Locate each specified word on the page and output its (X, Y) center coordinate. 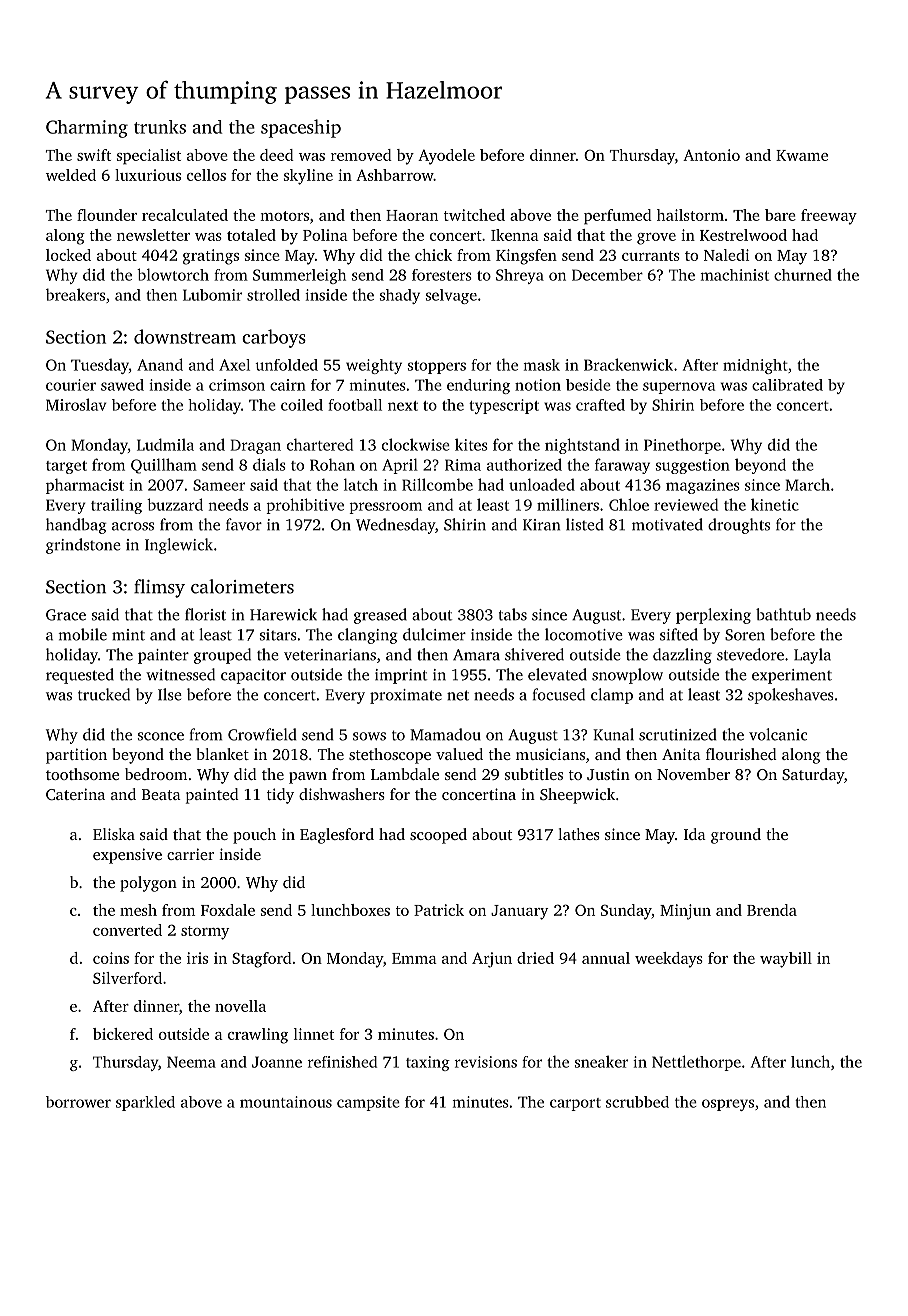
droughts (739, 526)
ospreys (728, 1105)
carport (575, 1104)
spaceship (301, 128)
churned (803, 275)
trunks (160, 127)
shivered (534, 654)
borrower (78, 1102)
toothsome (82, 774)
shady (400, 296)
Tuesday (100, 366)
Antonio (711, 155)
